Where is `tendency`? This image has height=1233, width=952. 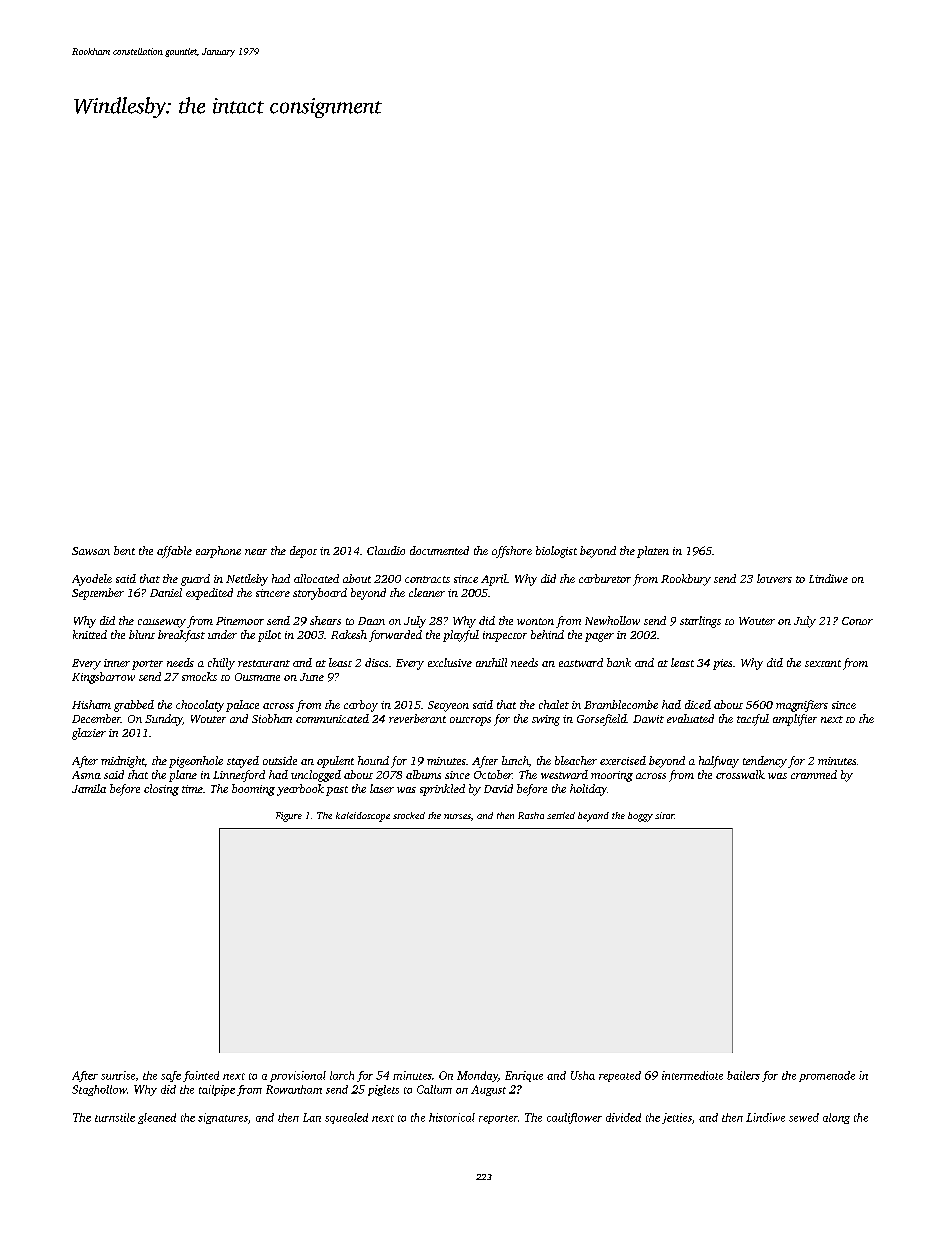
tendency is located at coordinates (765, 762).
